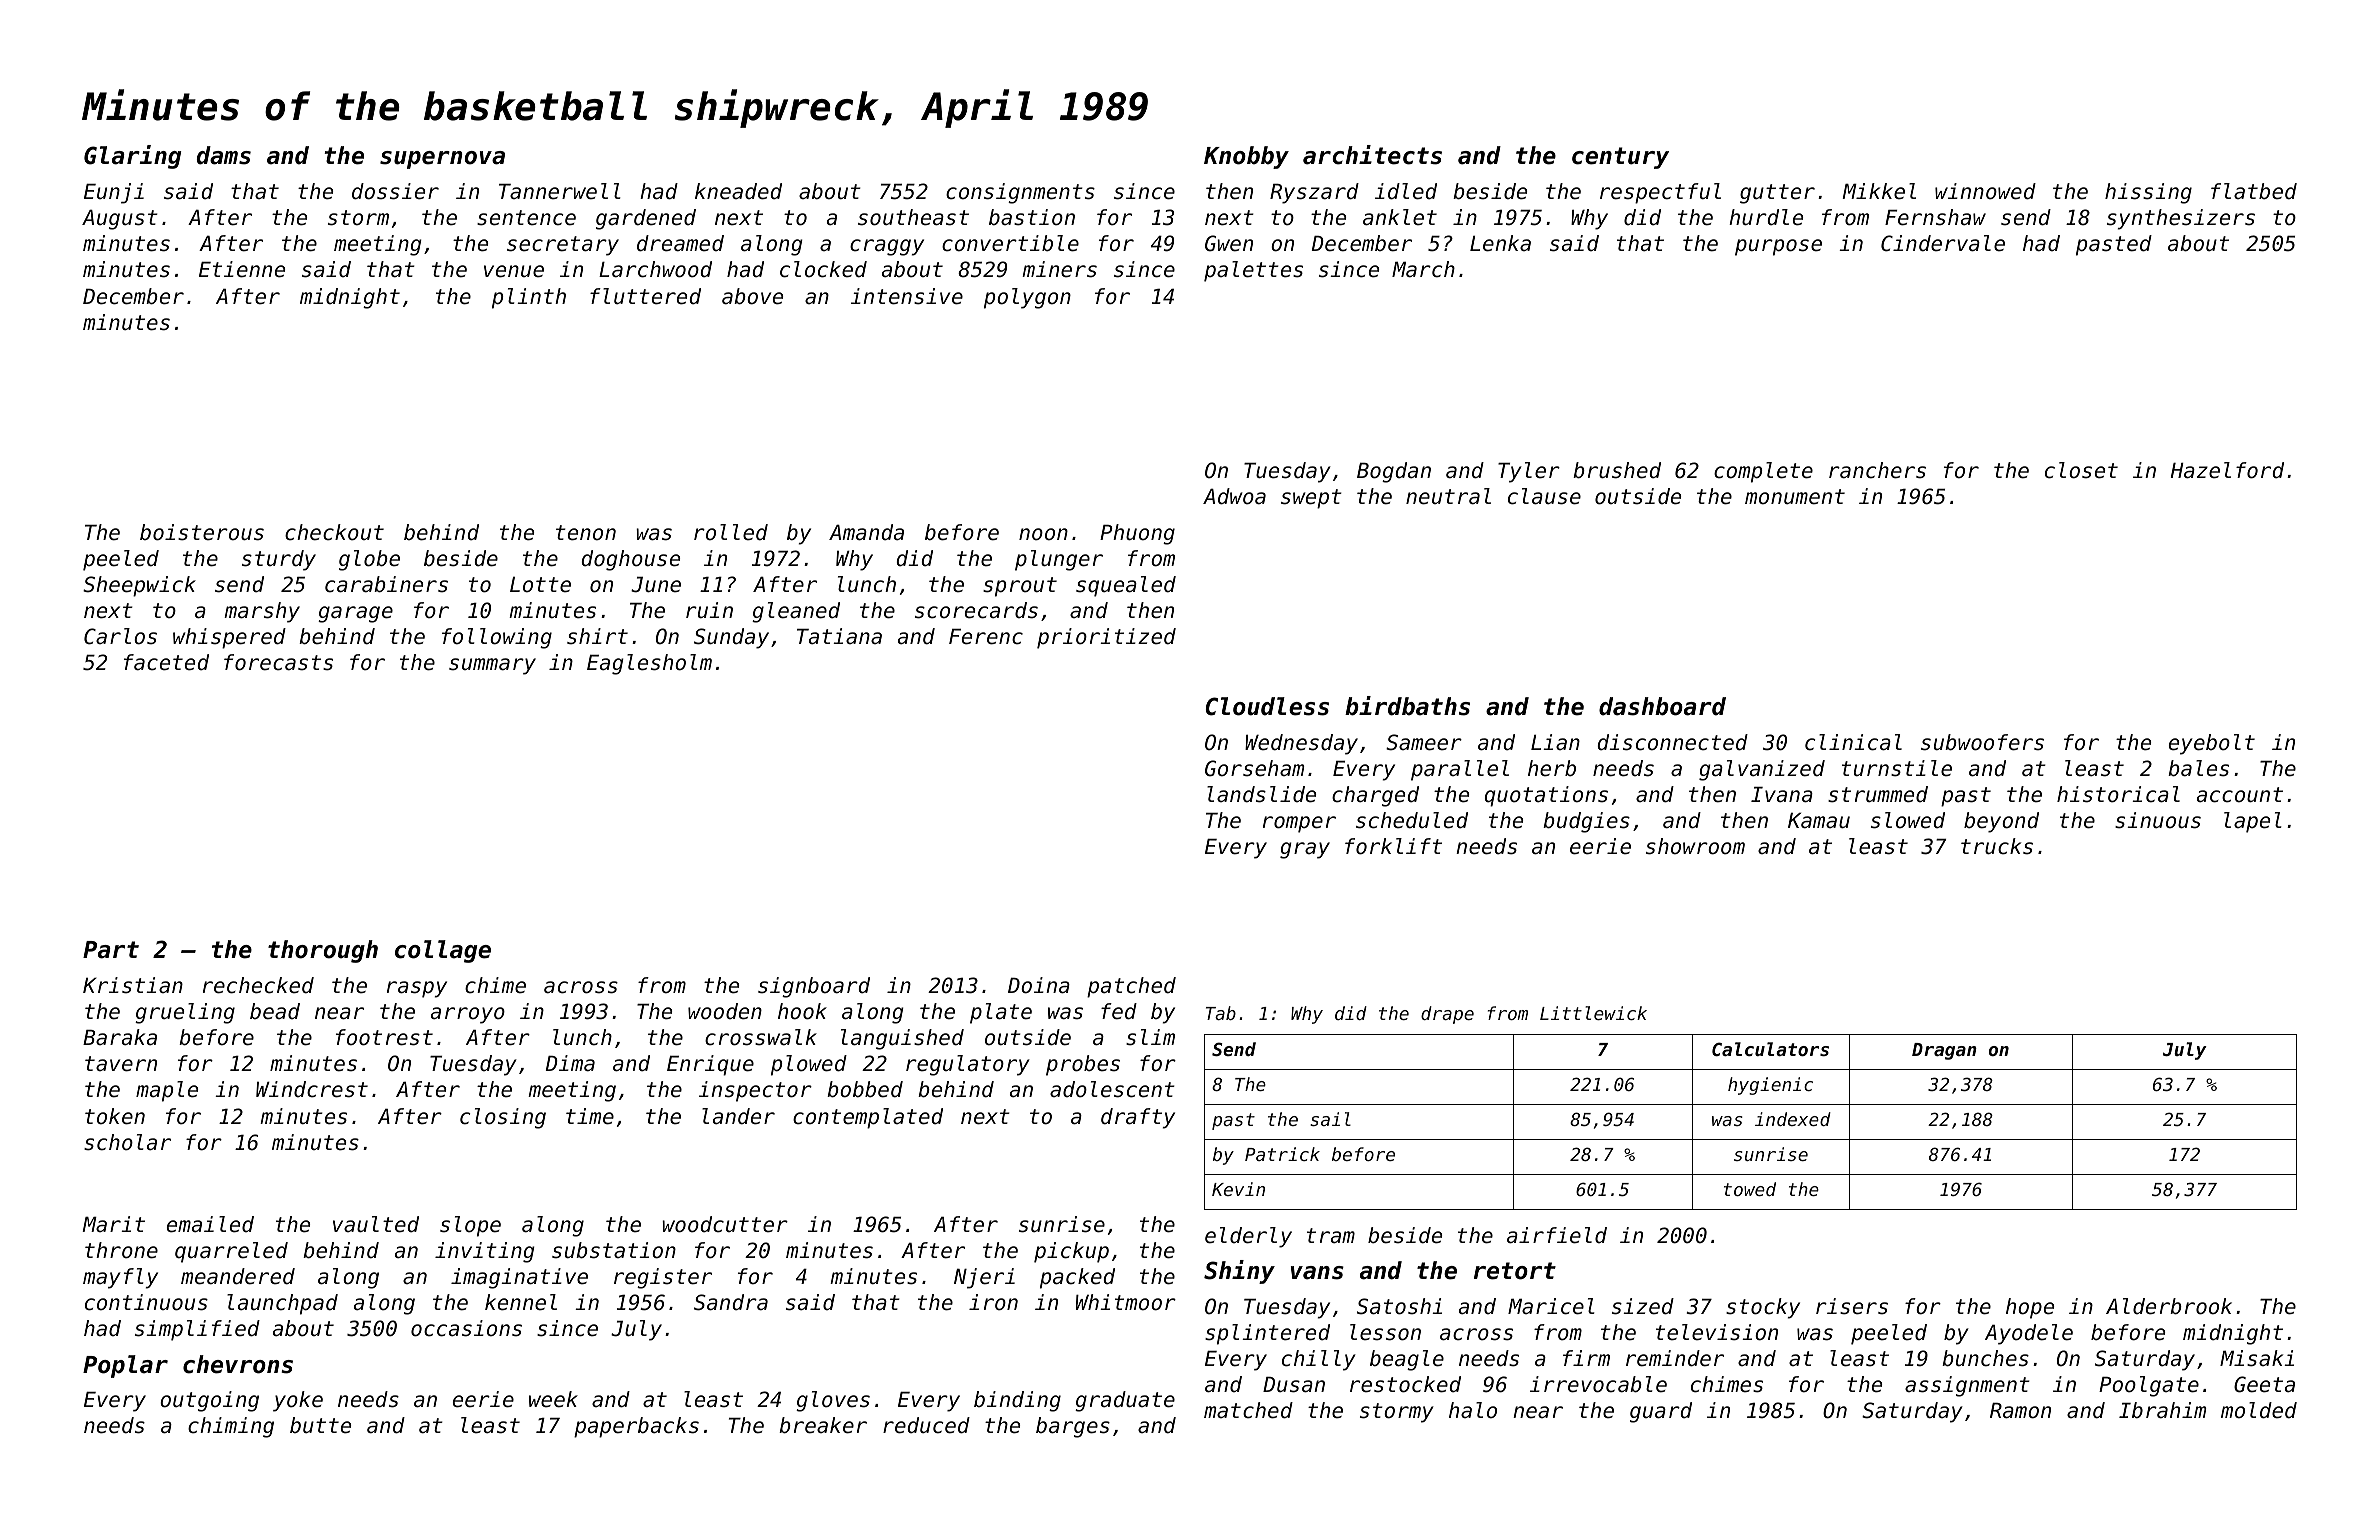  Describe the element at coordinates (1126, 1302) in the image. I see `Whitmoor` at that location.
